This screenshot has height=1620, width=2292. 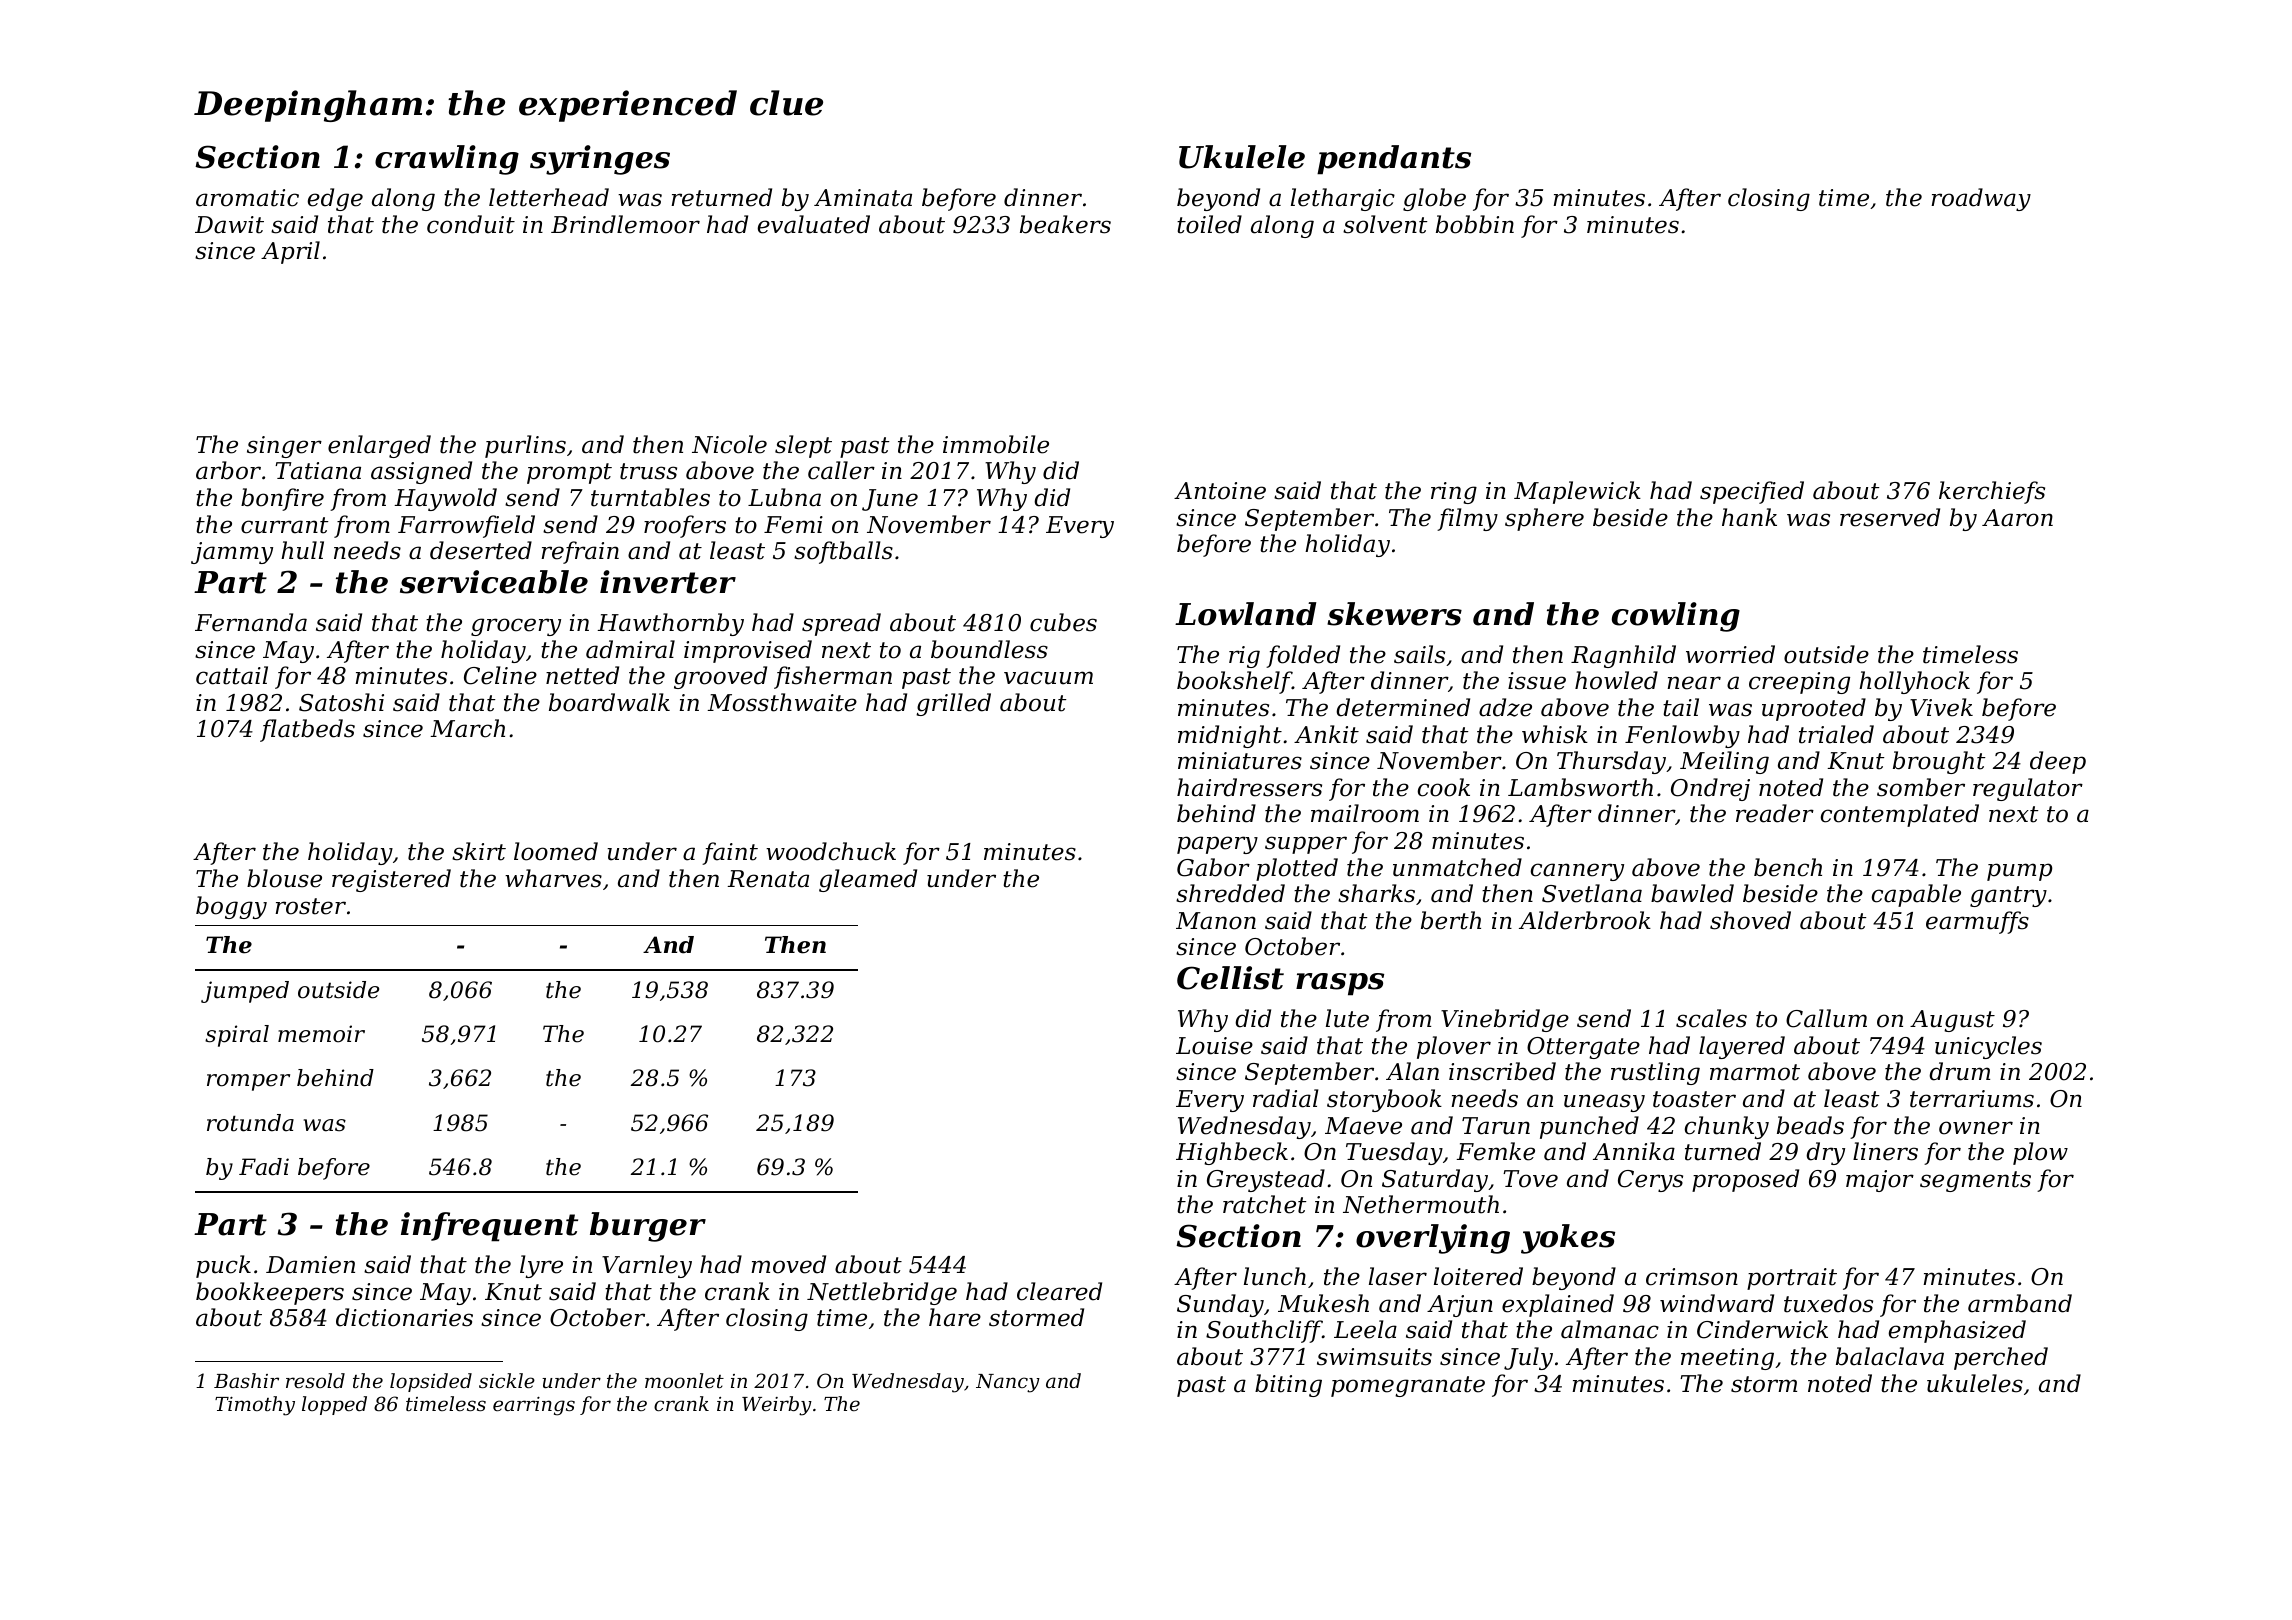 I want to click on memoir, so click(x=321, y=1034).
